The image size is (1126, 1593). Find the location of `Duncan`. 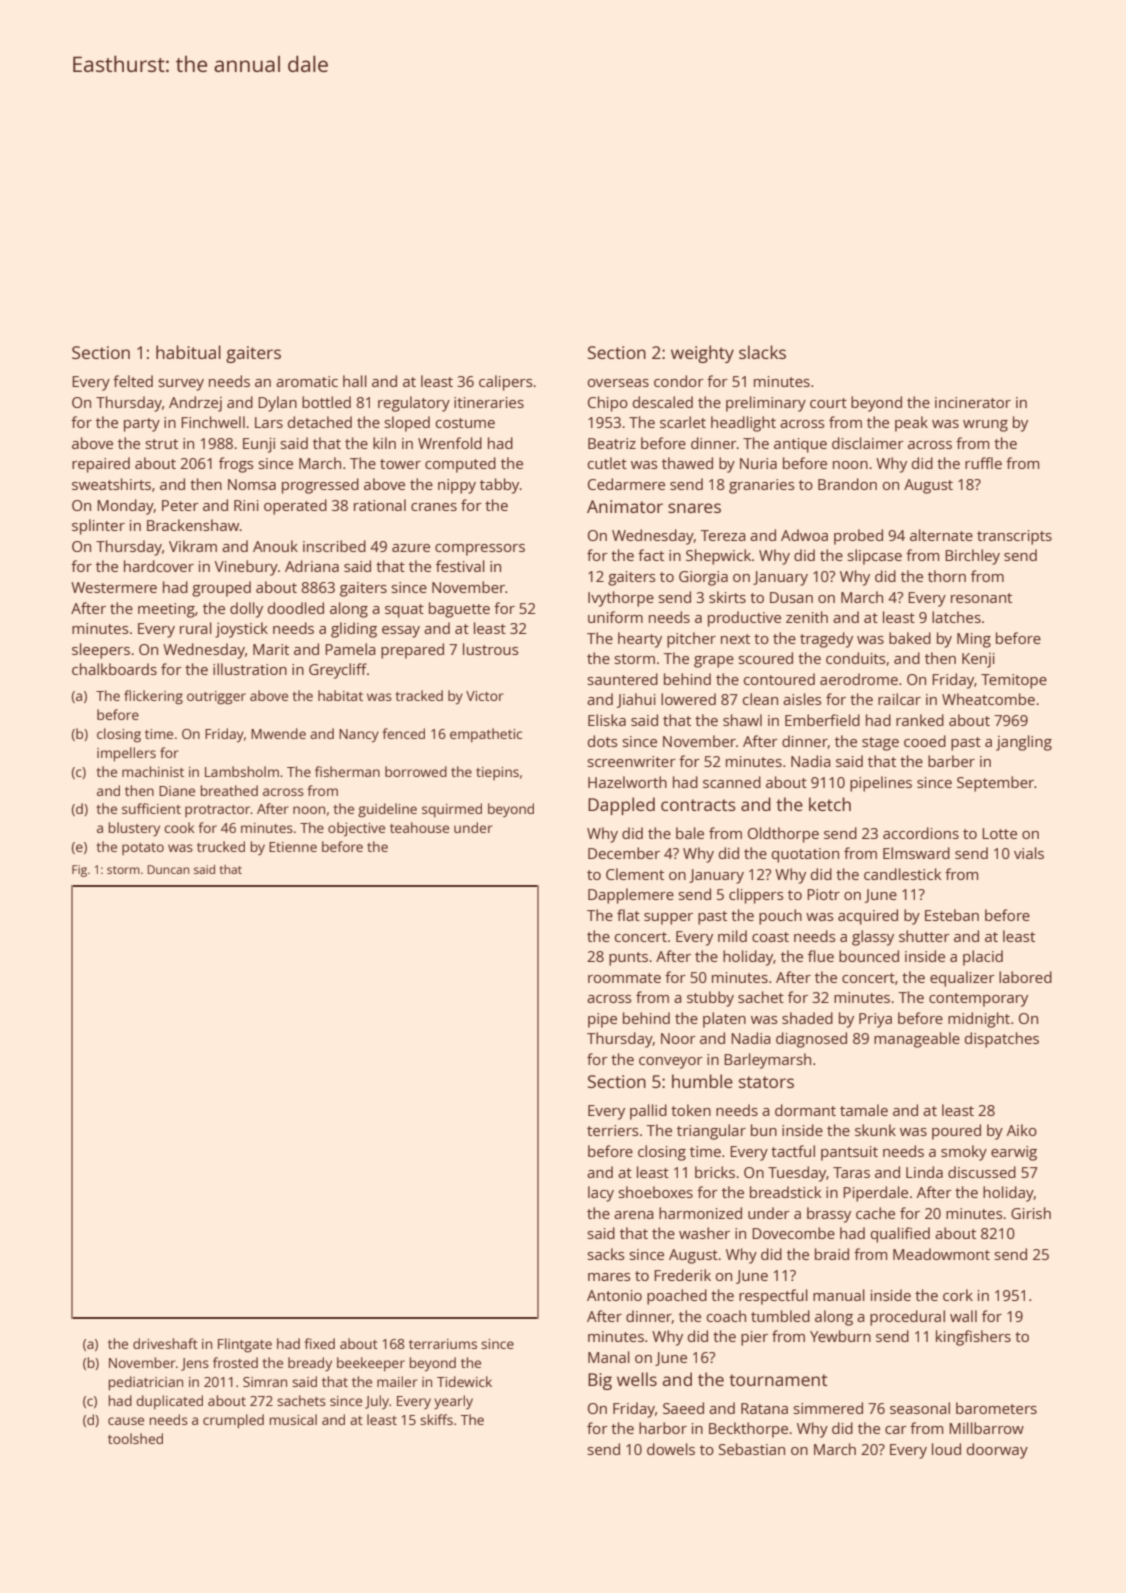

Duncan is located at coordinates (168, 869).
